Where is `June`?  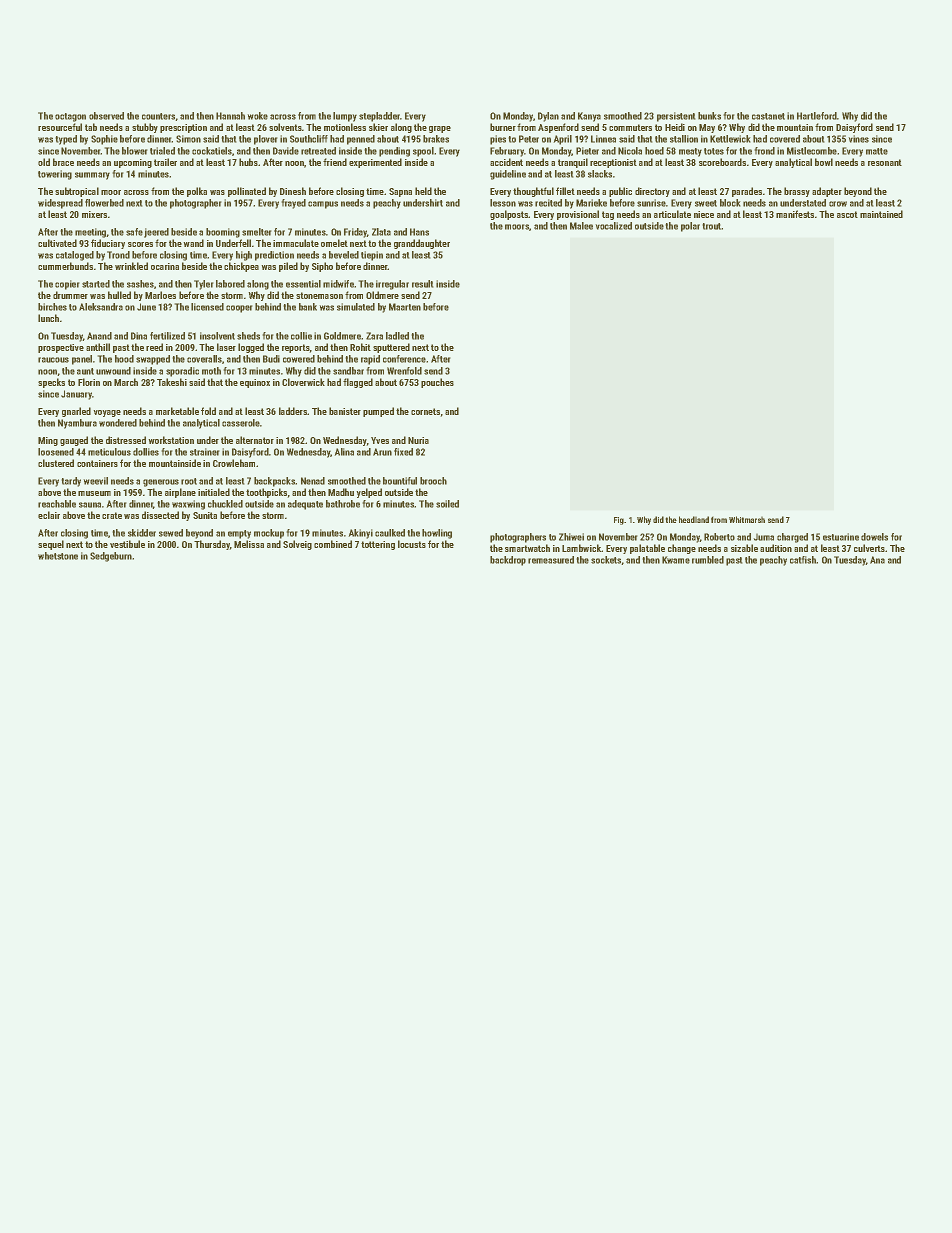
June is located at coordinates (146, 307).
